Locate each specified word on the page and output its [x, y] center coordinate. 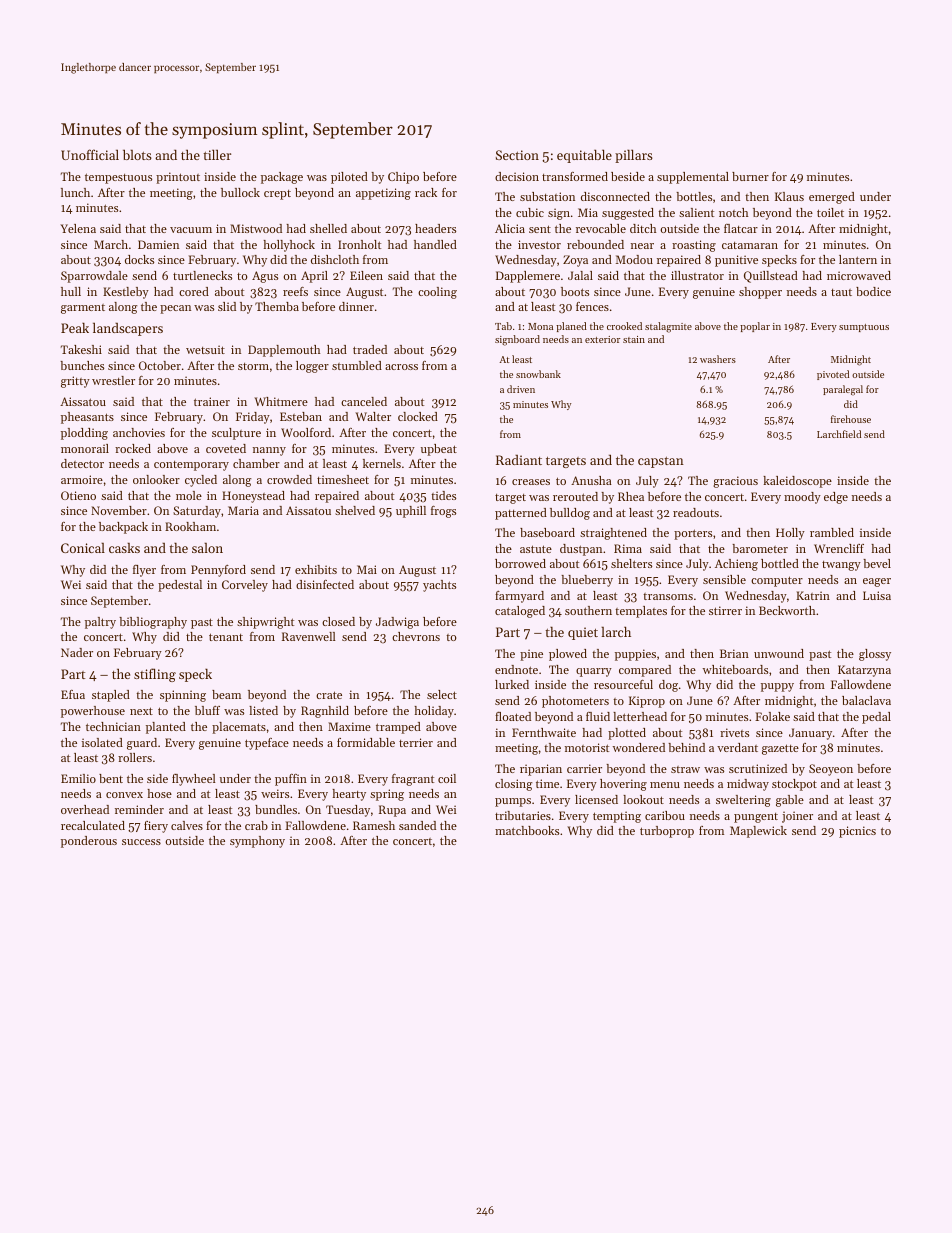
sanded [417, 825]
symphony [257, 842]
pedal [876, 718]
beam [226, 694]
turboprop [667, 832]
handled [435, 244]
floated [513, 716]
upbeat [439, 450]
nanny [269, 451]
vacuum [191, 230]
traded [370, 349]
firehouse [851, 419]
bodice [873, 291]
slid [227, 306]
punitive [736, 261]
